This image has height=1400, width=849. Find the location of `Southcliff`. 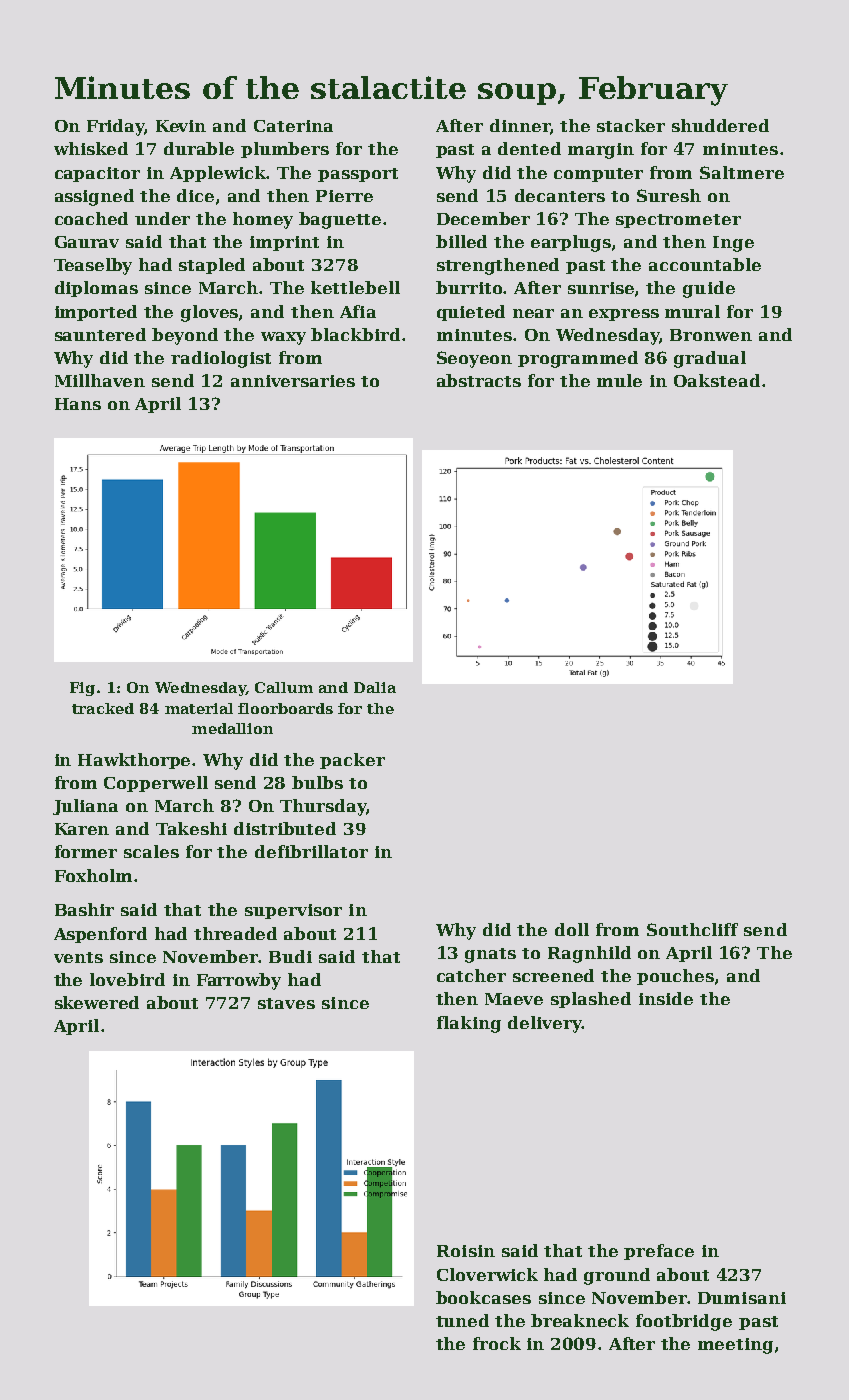

Southcliff is located at coordinates (692, 929).
